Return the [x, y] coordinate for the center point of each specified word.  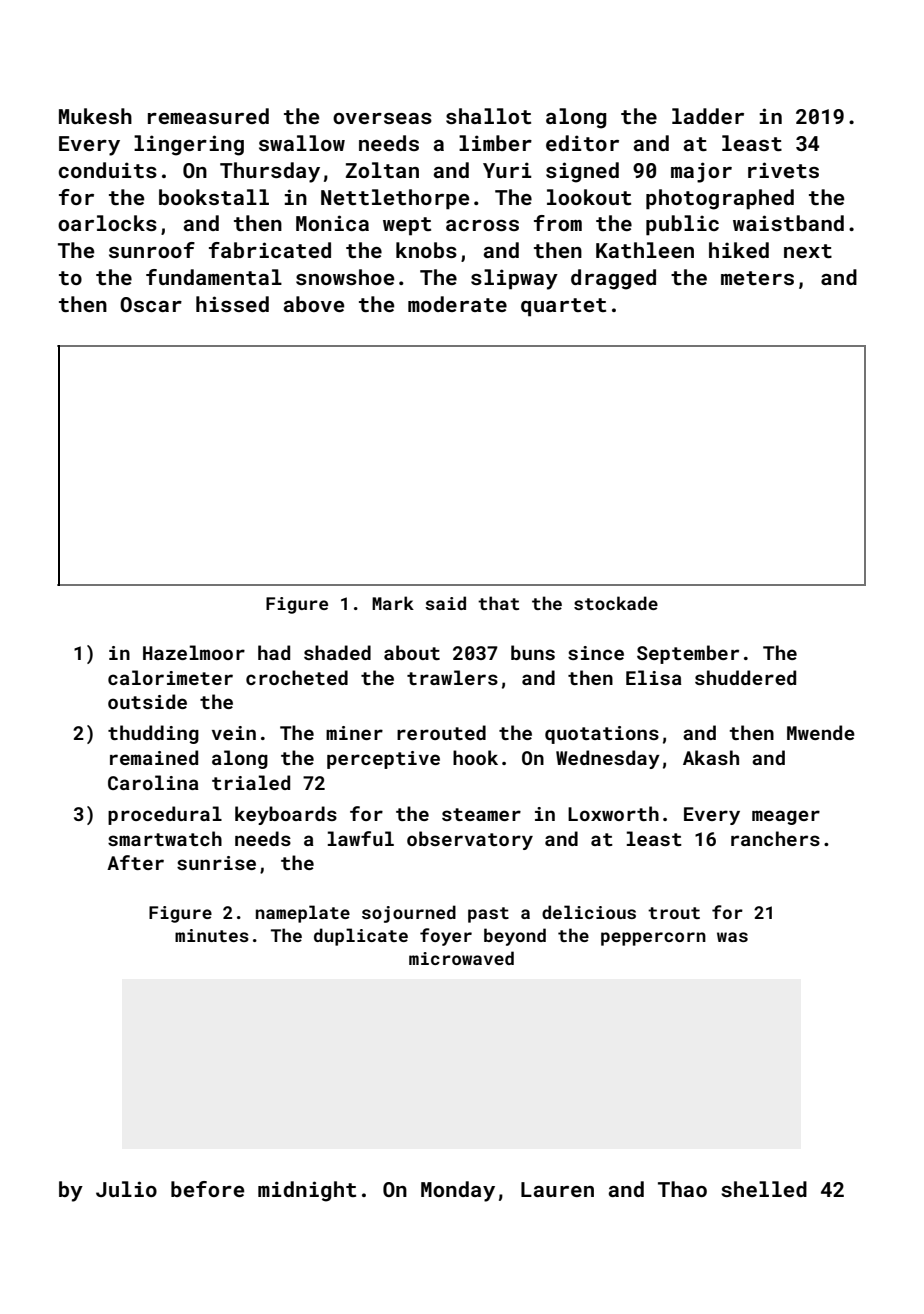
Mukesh [95, 116]
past [488, 915]
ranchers [775, 838]
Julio [126, 1189]
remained [154, 757]
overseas [382, 118]
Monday [458, 1191]
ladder [708, 116]
